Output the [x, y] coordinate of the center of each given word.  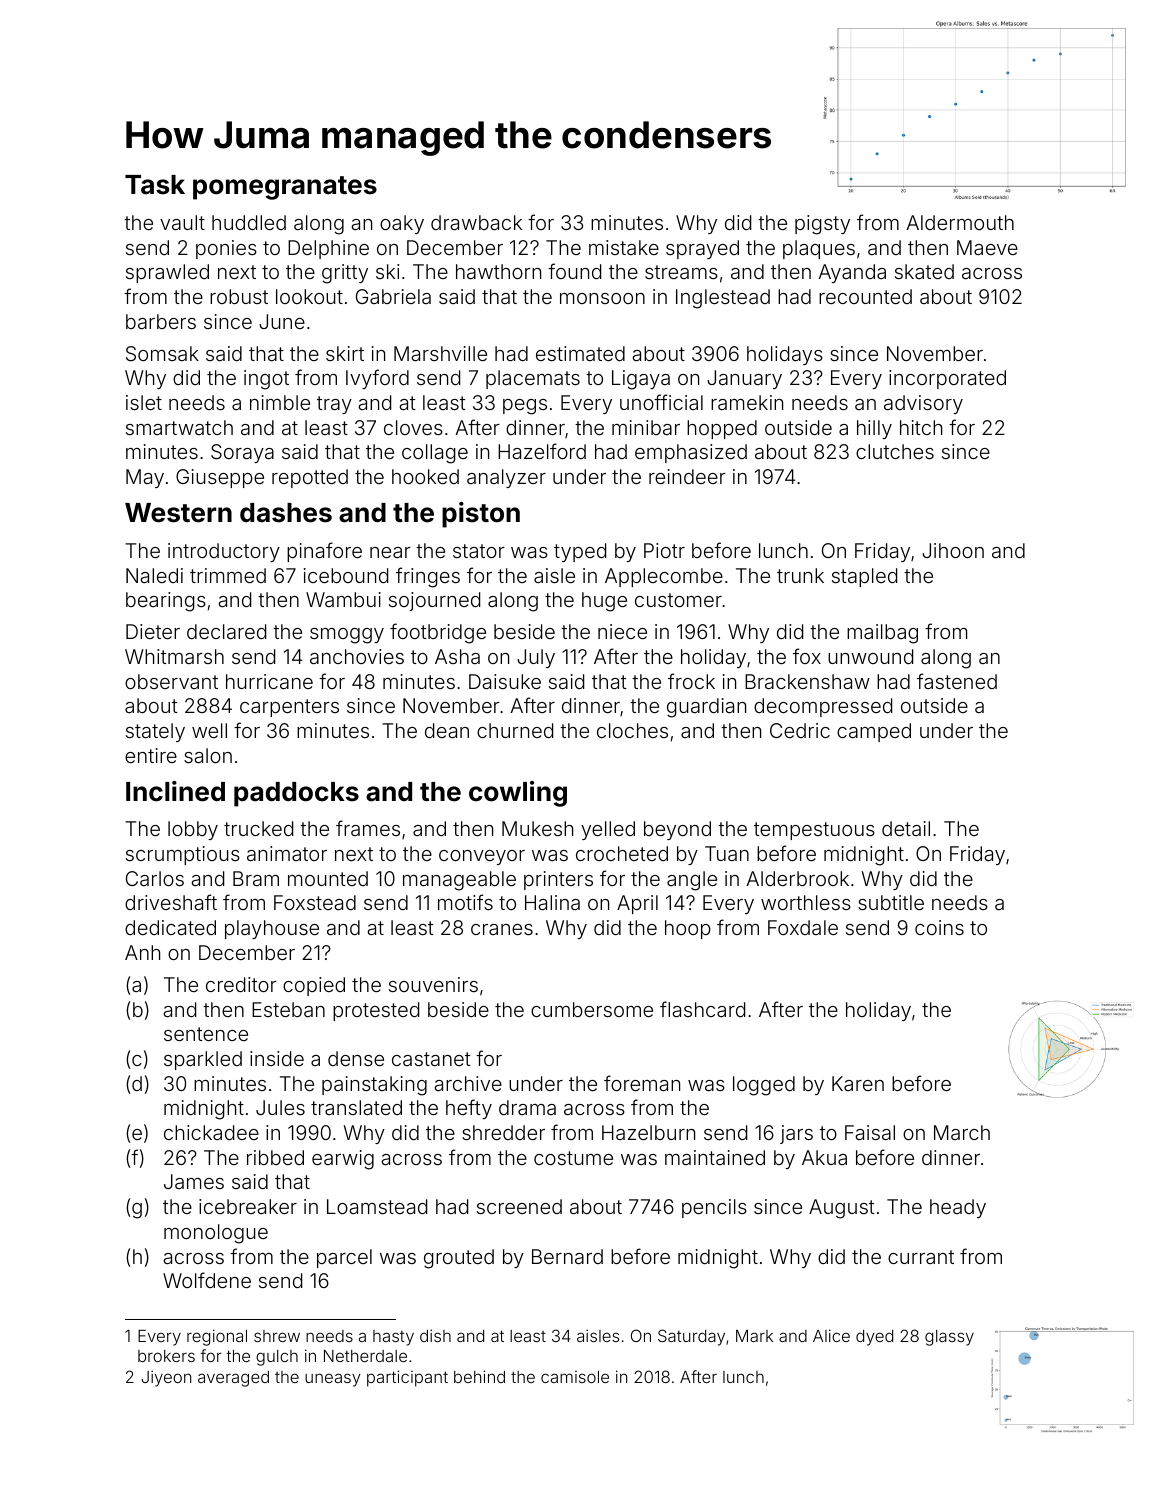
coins [939, 927]
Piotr [664, 550]
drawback [476, 222]
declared [226, 631]
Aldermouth [960, 222]
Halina [552, 902]
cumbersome [592, 1009]
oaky [402, 224]
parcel [344, 1258]
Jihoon [953, 550]
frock [691, 681]
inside [277, 1058]
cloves [413, 427]
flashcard [702, 1009]
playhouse [272, 929]
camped [874, 732]
